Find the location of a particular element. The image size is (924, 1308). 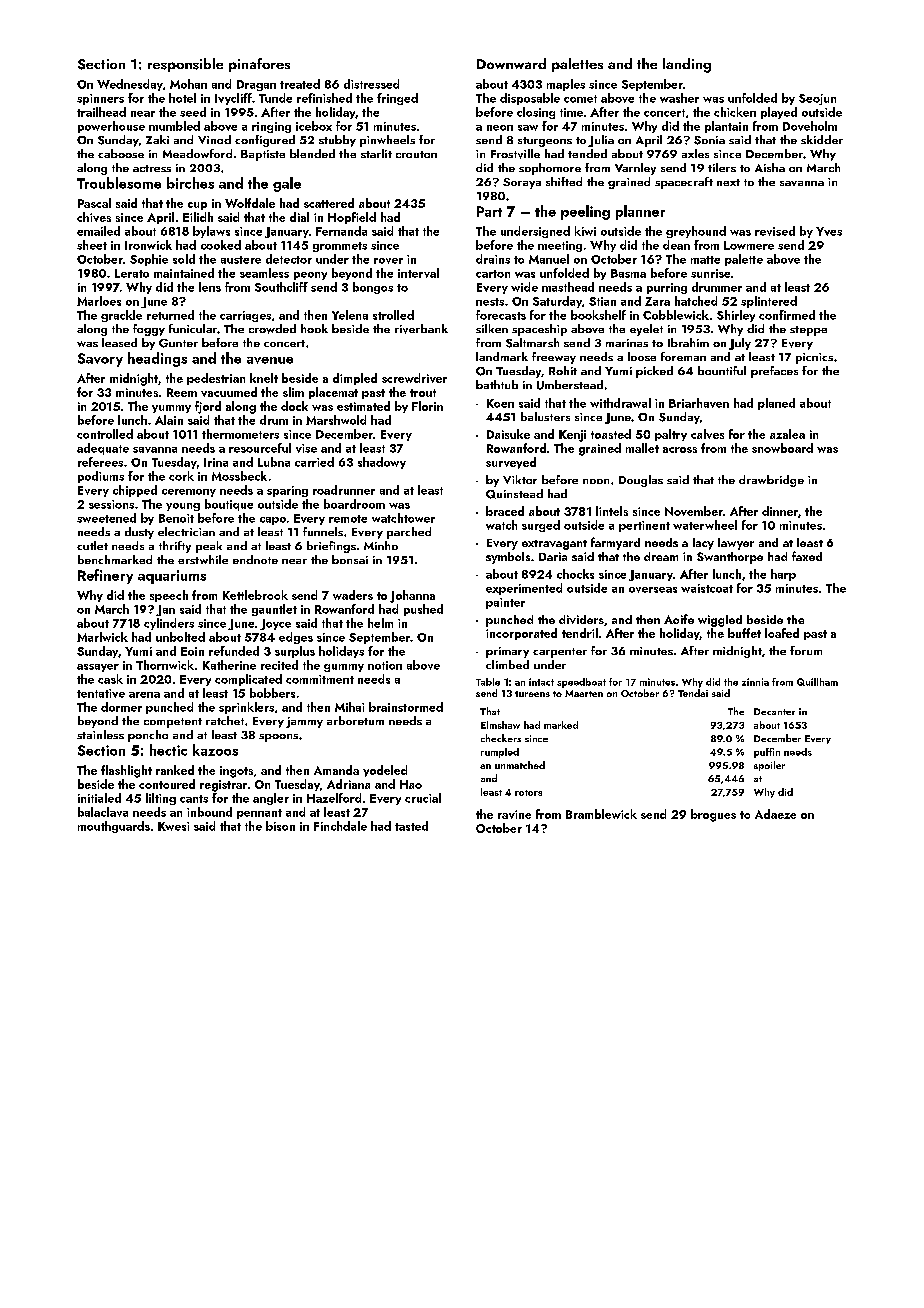

birches is located at coordinates (190, 183).
